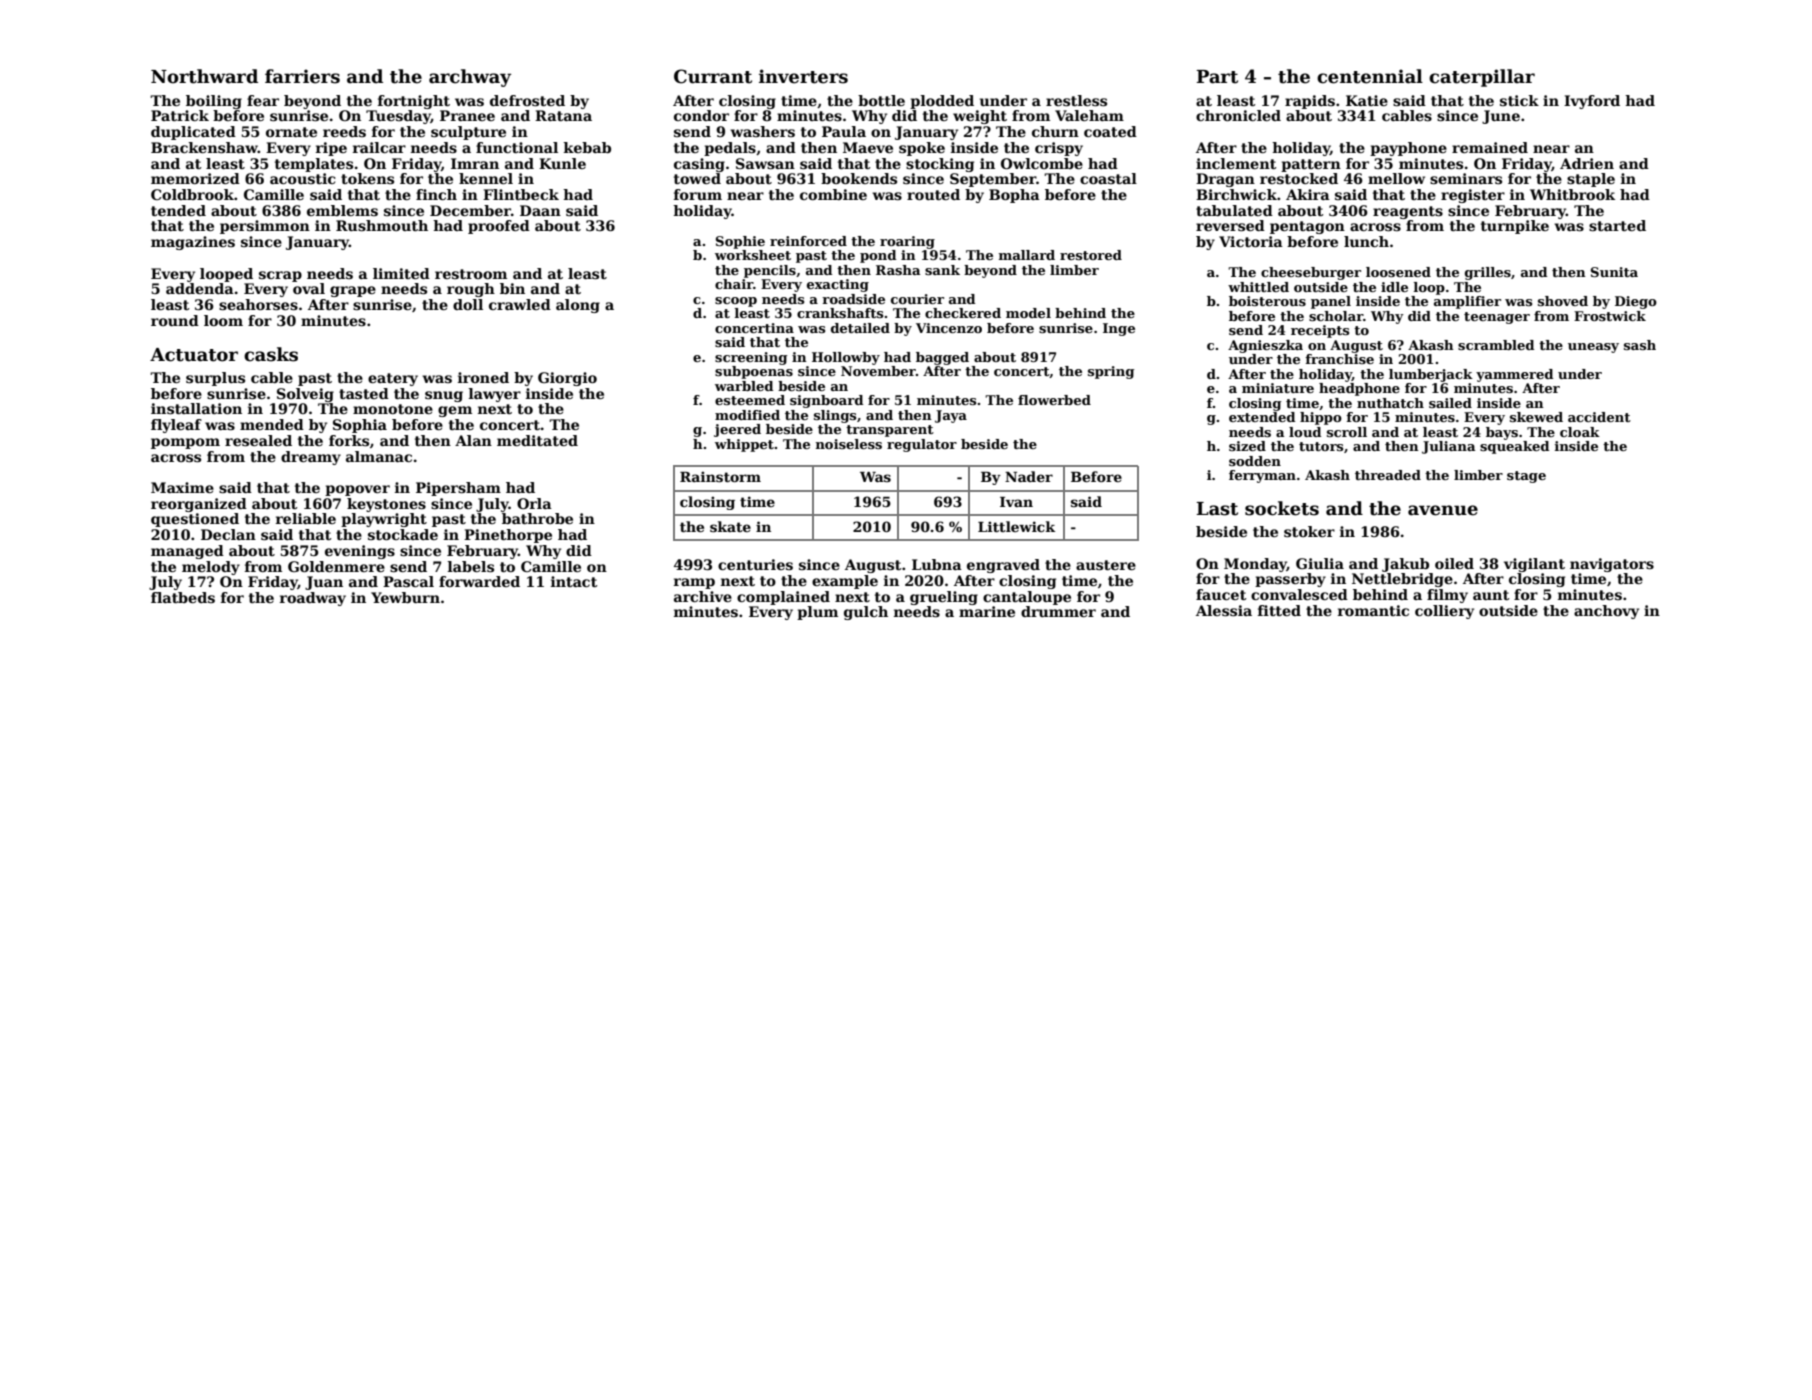 Image resolution: width=1812 pixels, height=1400 pixels. Describe the element at coordinates (183, 597) in the page. I see `flatbeds` at that location.
